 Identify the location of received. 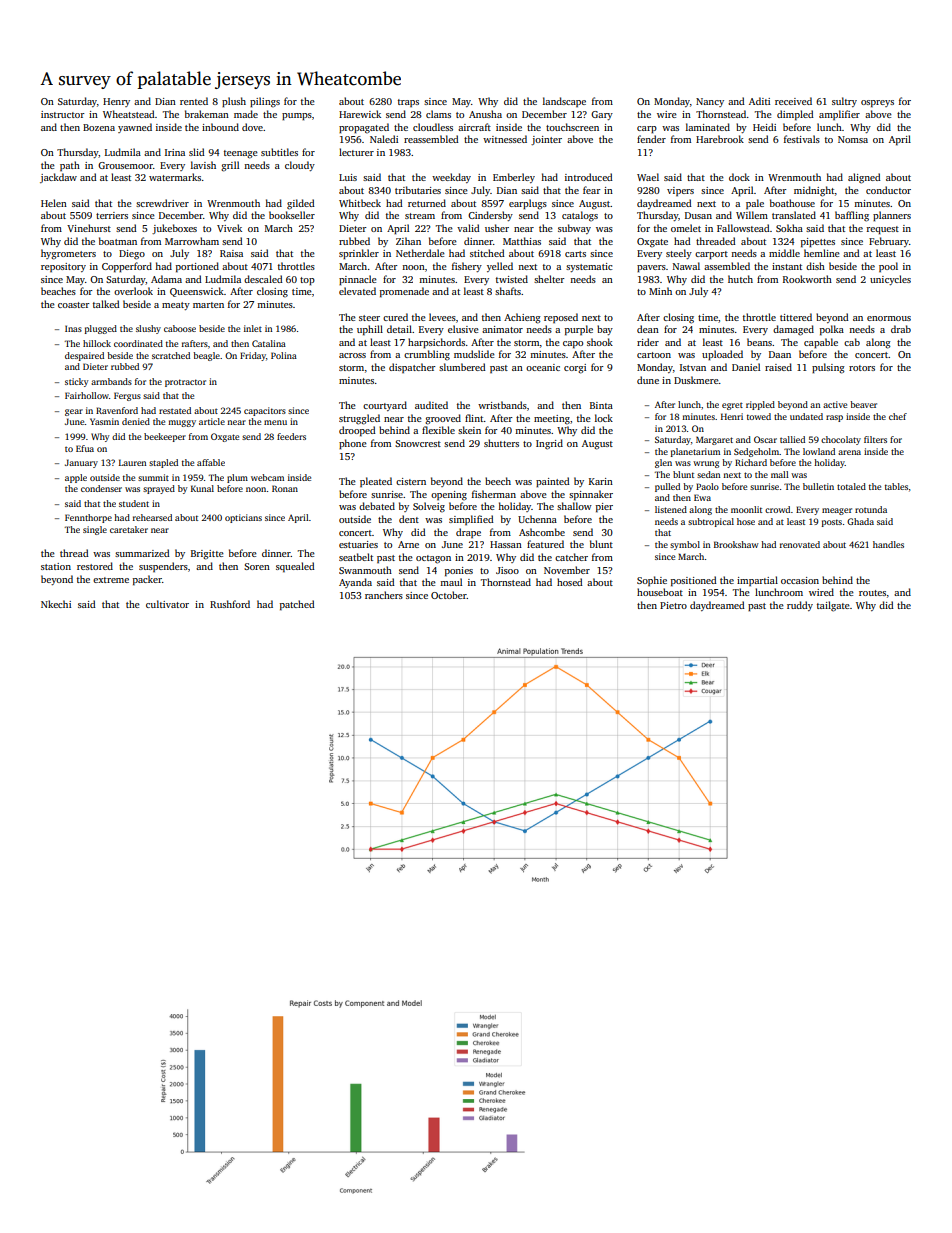
(793, 101).
